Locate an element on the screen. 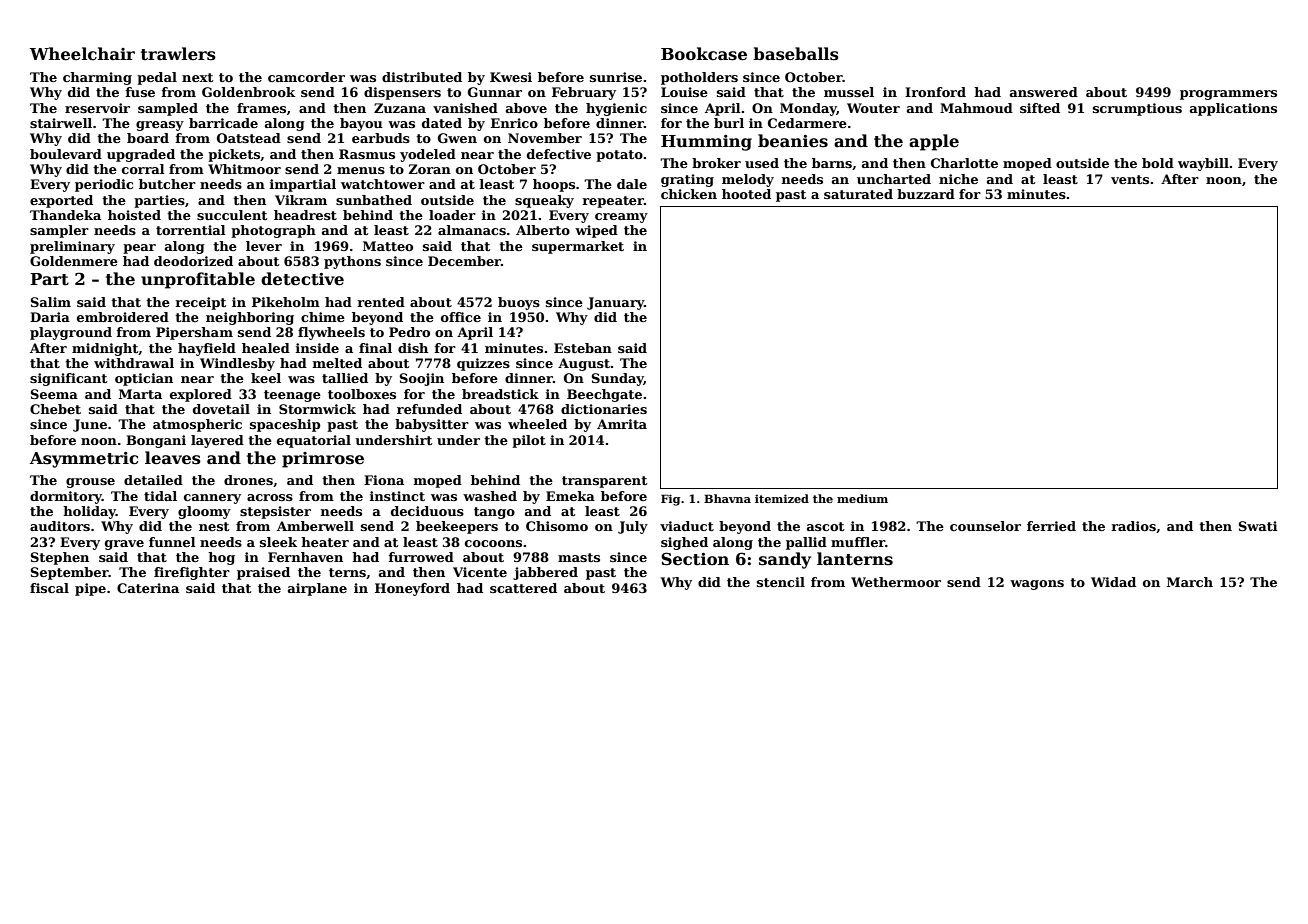 The height and width of the screenshot is (924, 1308). periodic is located at coordinates (104, 185).
